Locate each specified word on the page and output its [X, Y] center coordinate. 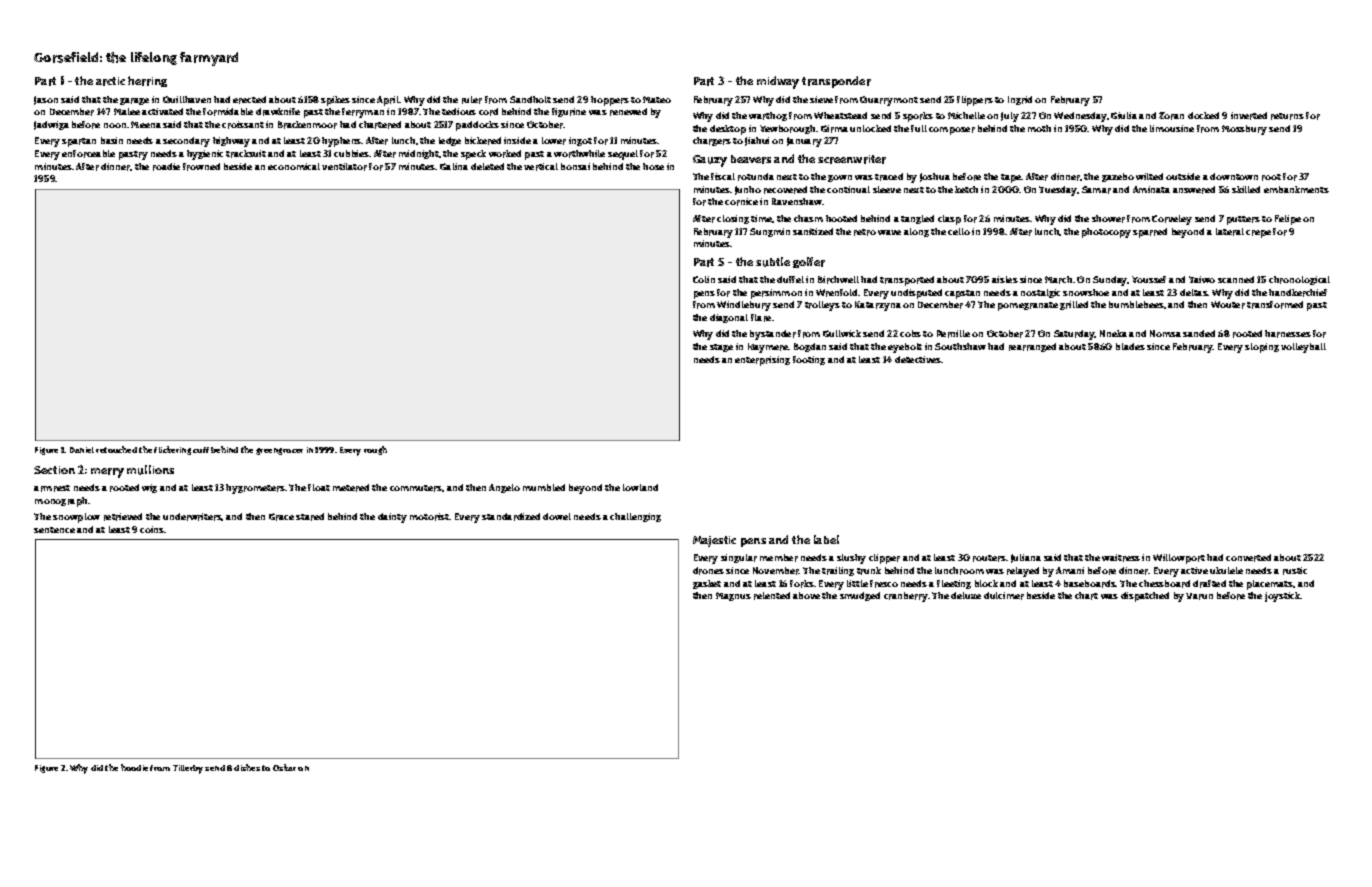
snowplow [76, 518]
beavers [751, 159]
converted [1248, 558]
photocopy [1106, 233]
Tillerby [188, 769]
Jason [46, 100]
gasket [707, 584]
